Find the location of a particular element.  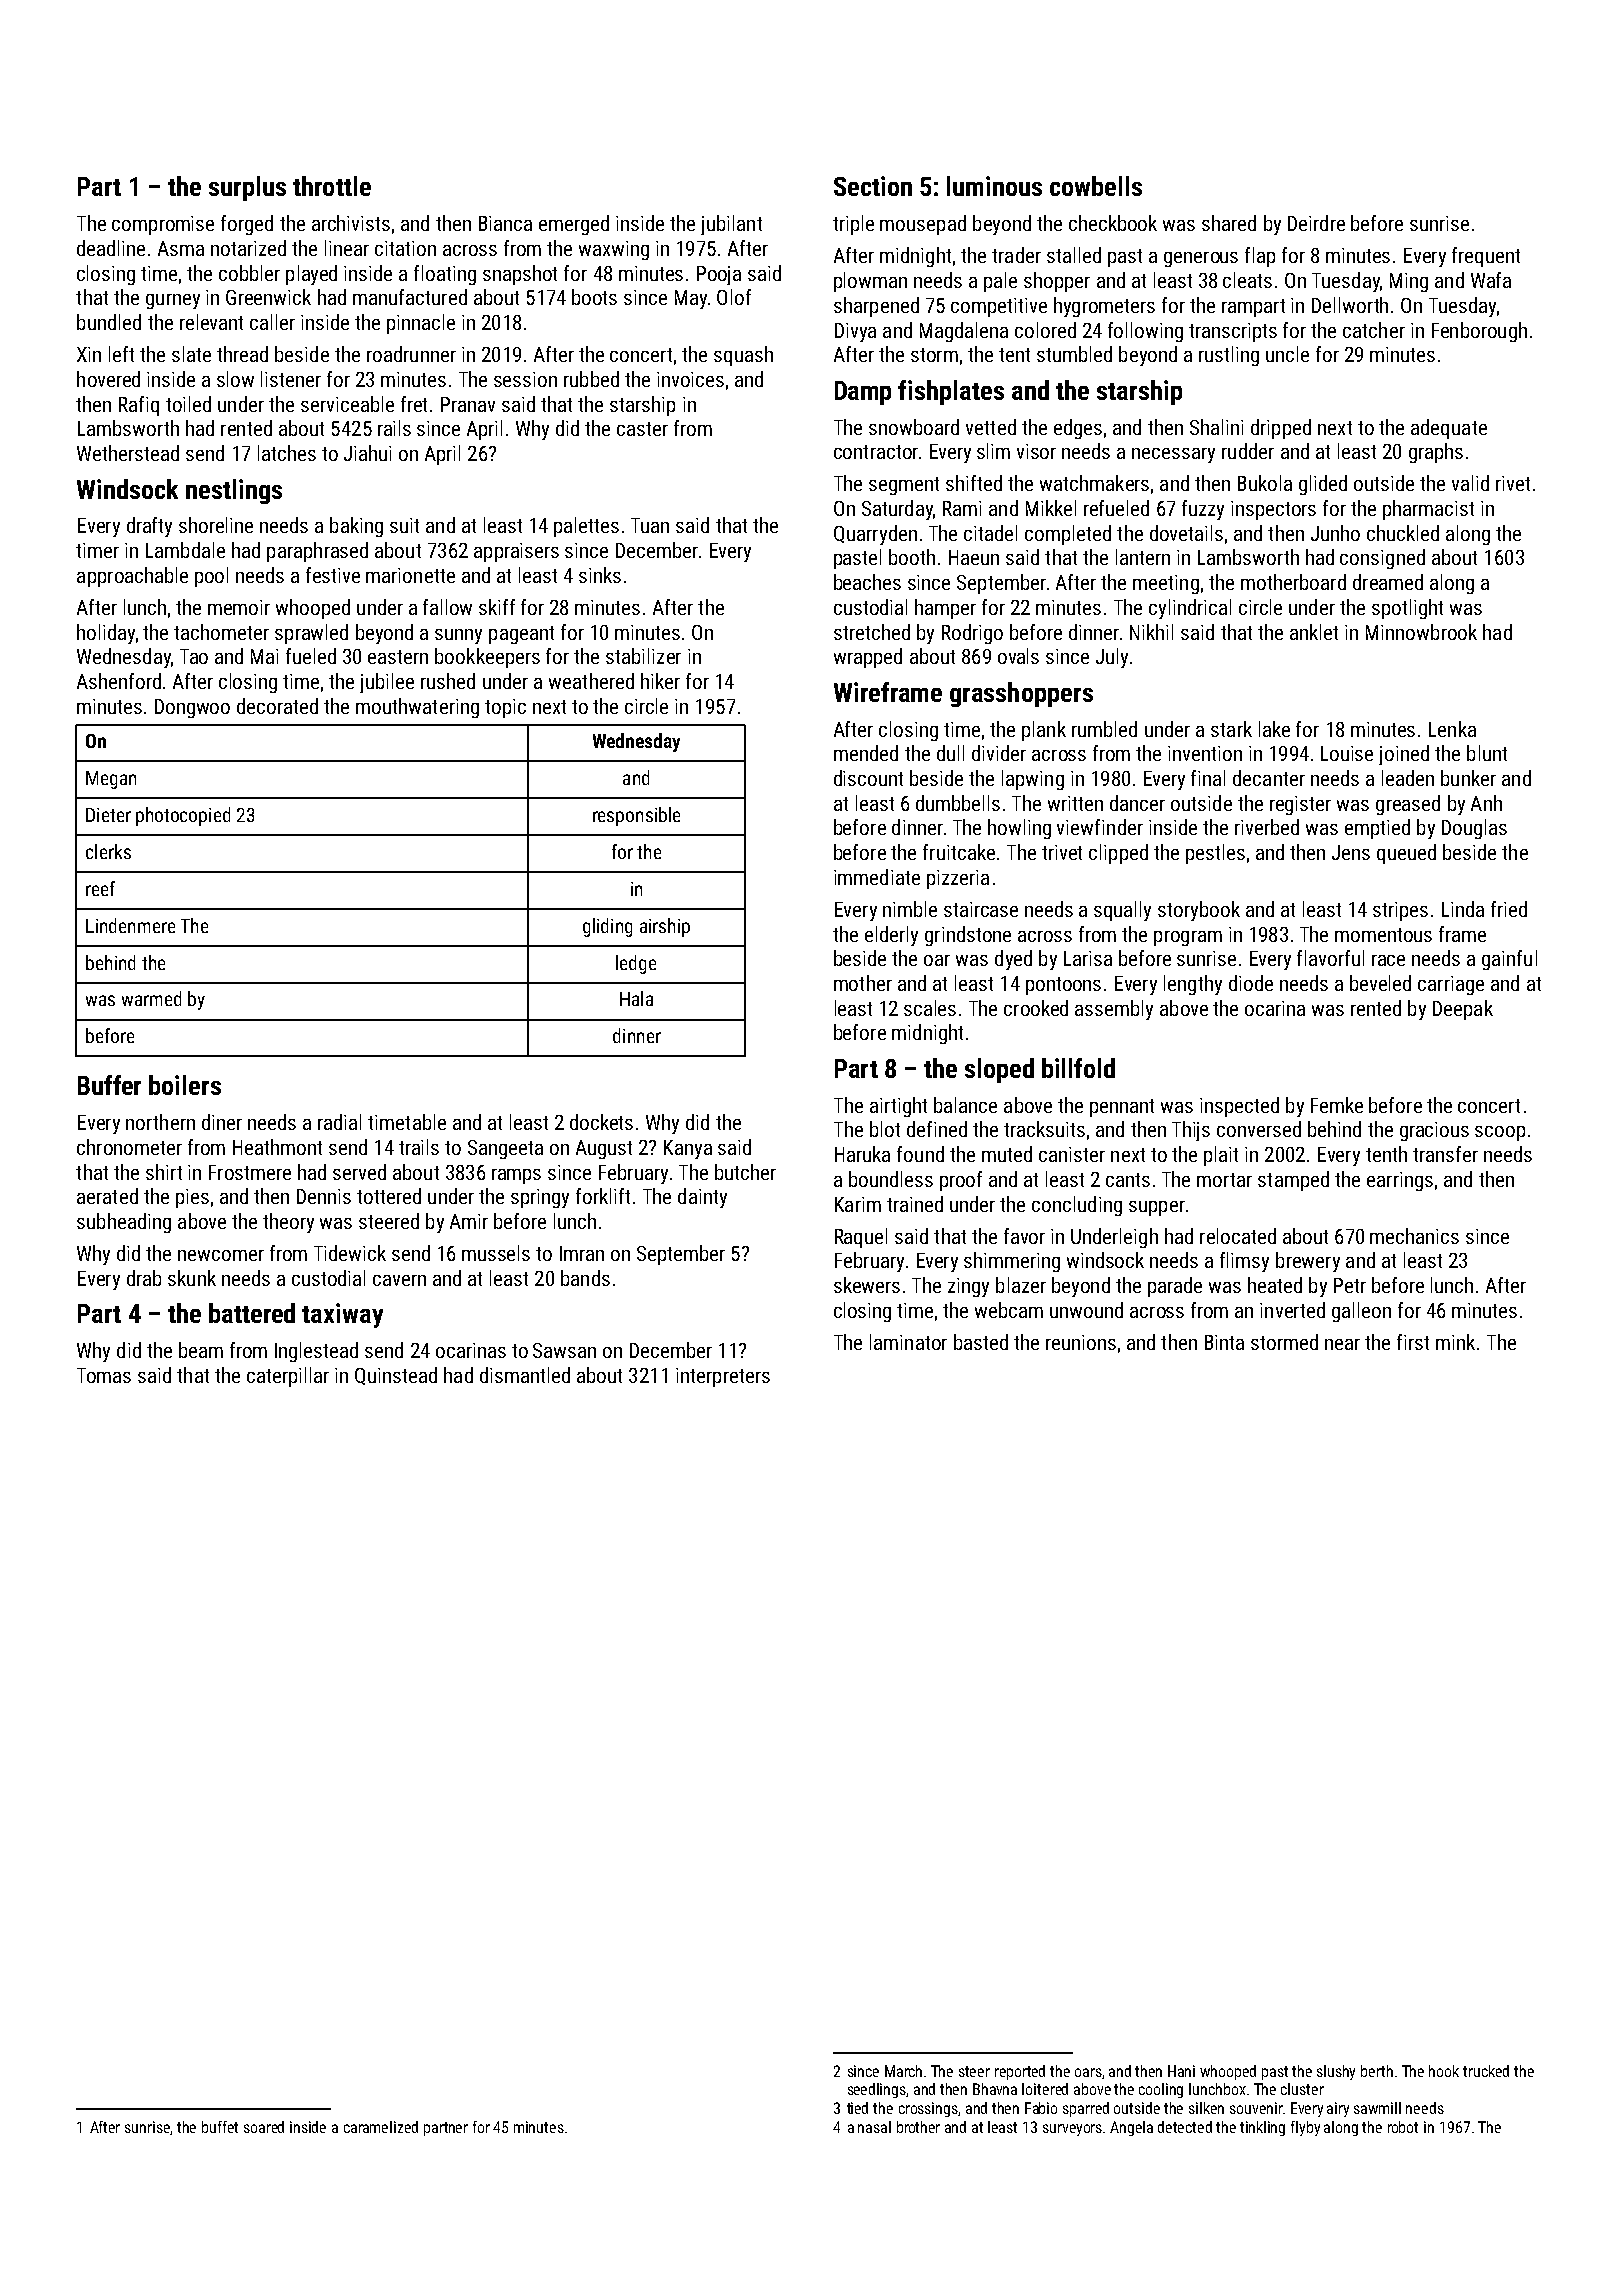

howling is located at coordinates (1019, 829).
